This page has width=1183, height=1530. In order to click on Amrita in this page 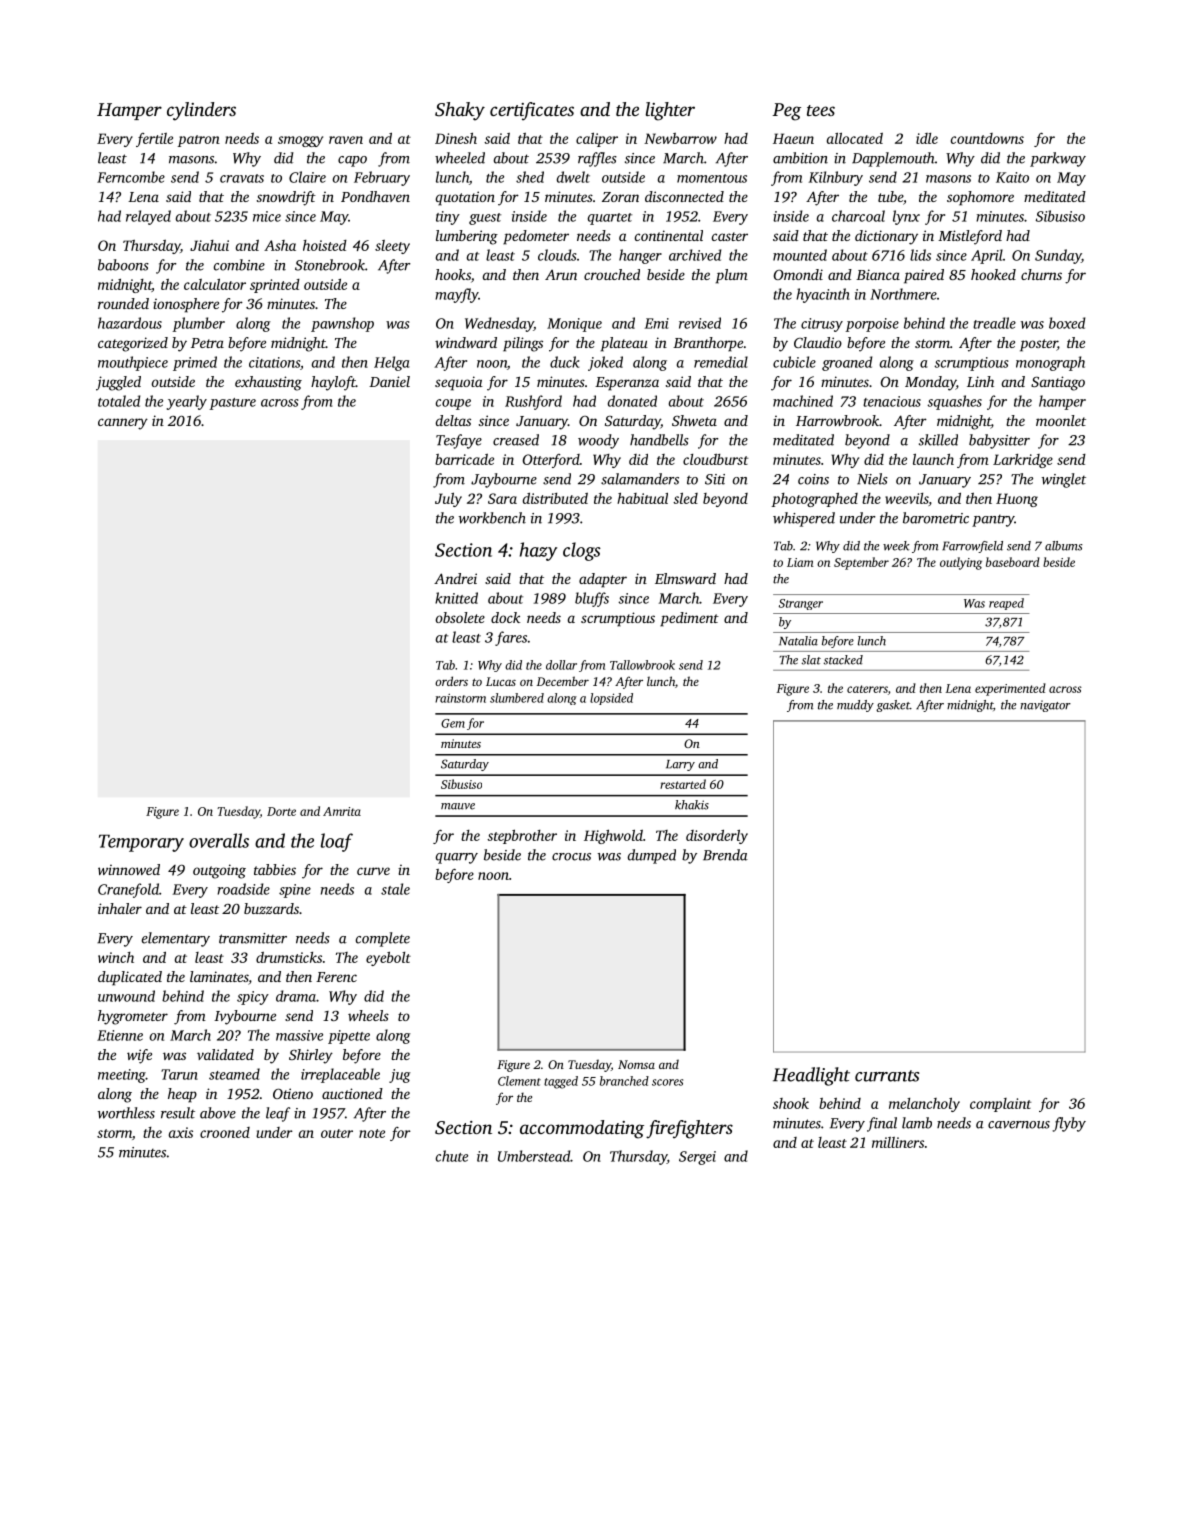, I will do `click(342, 811)`.
